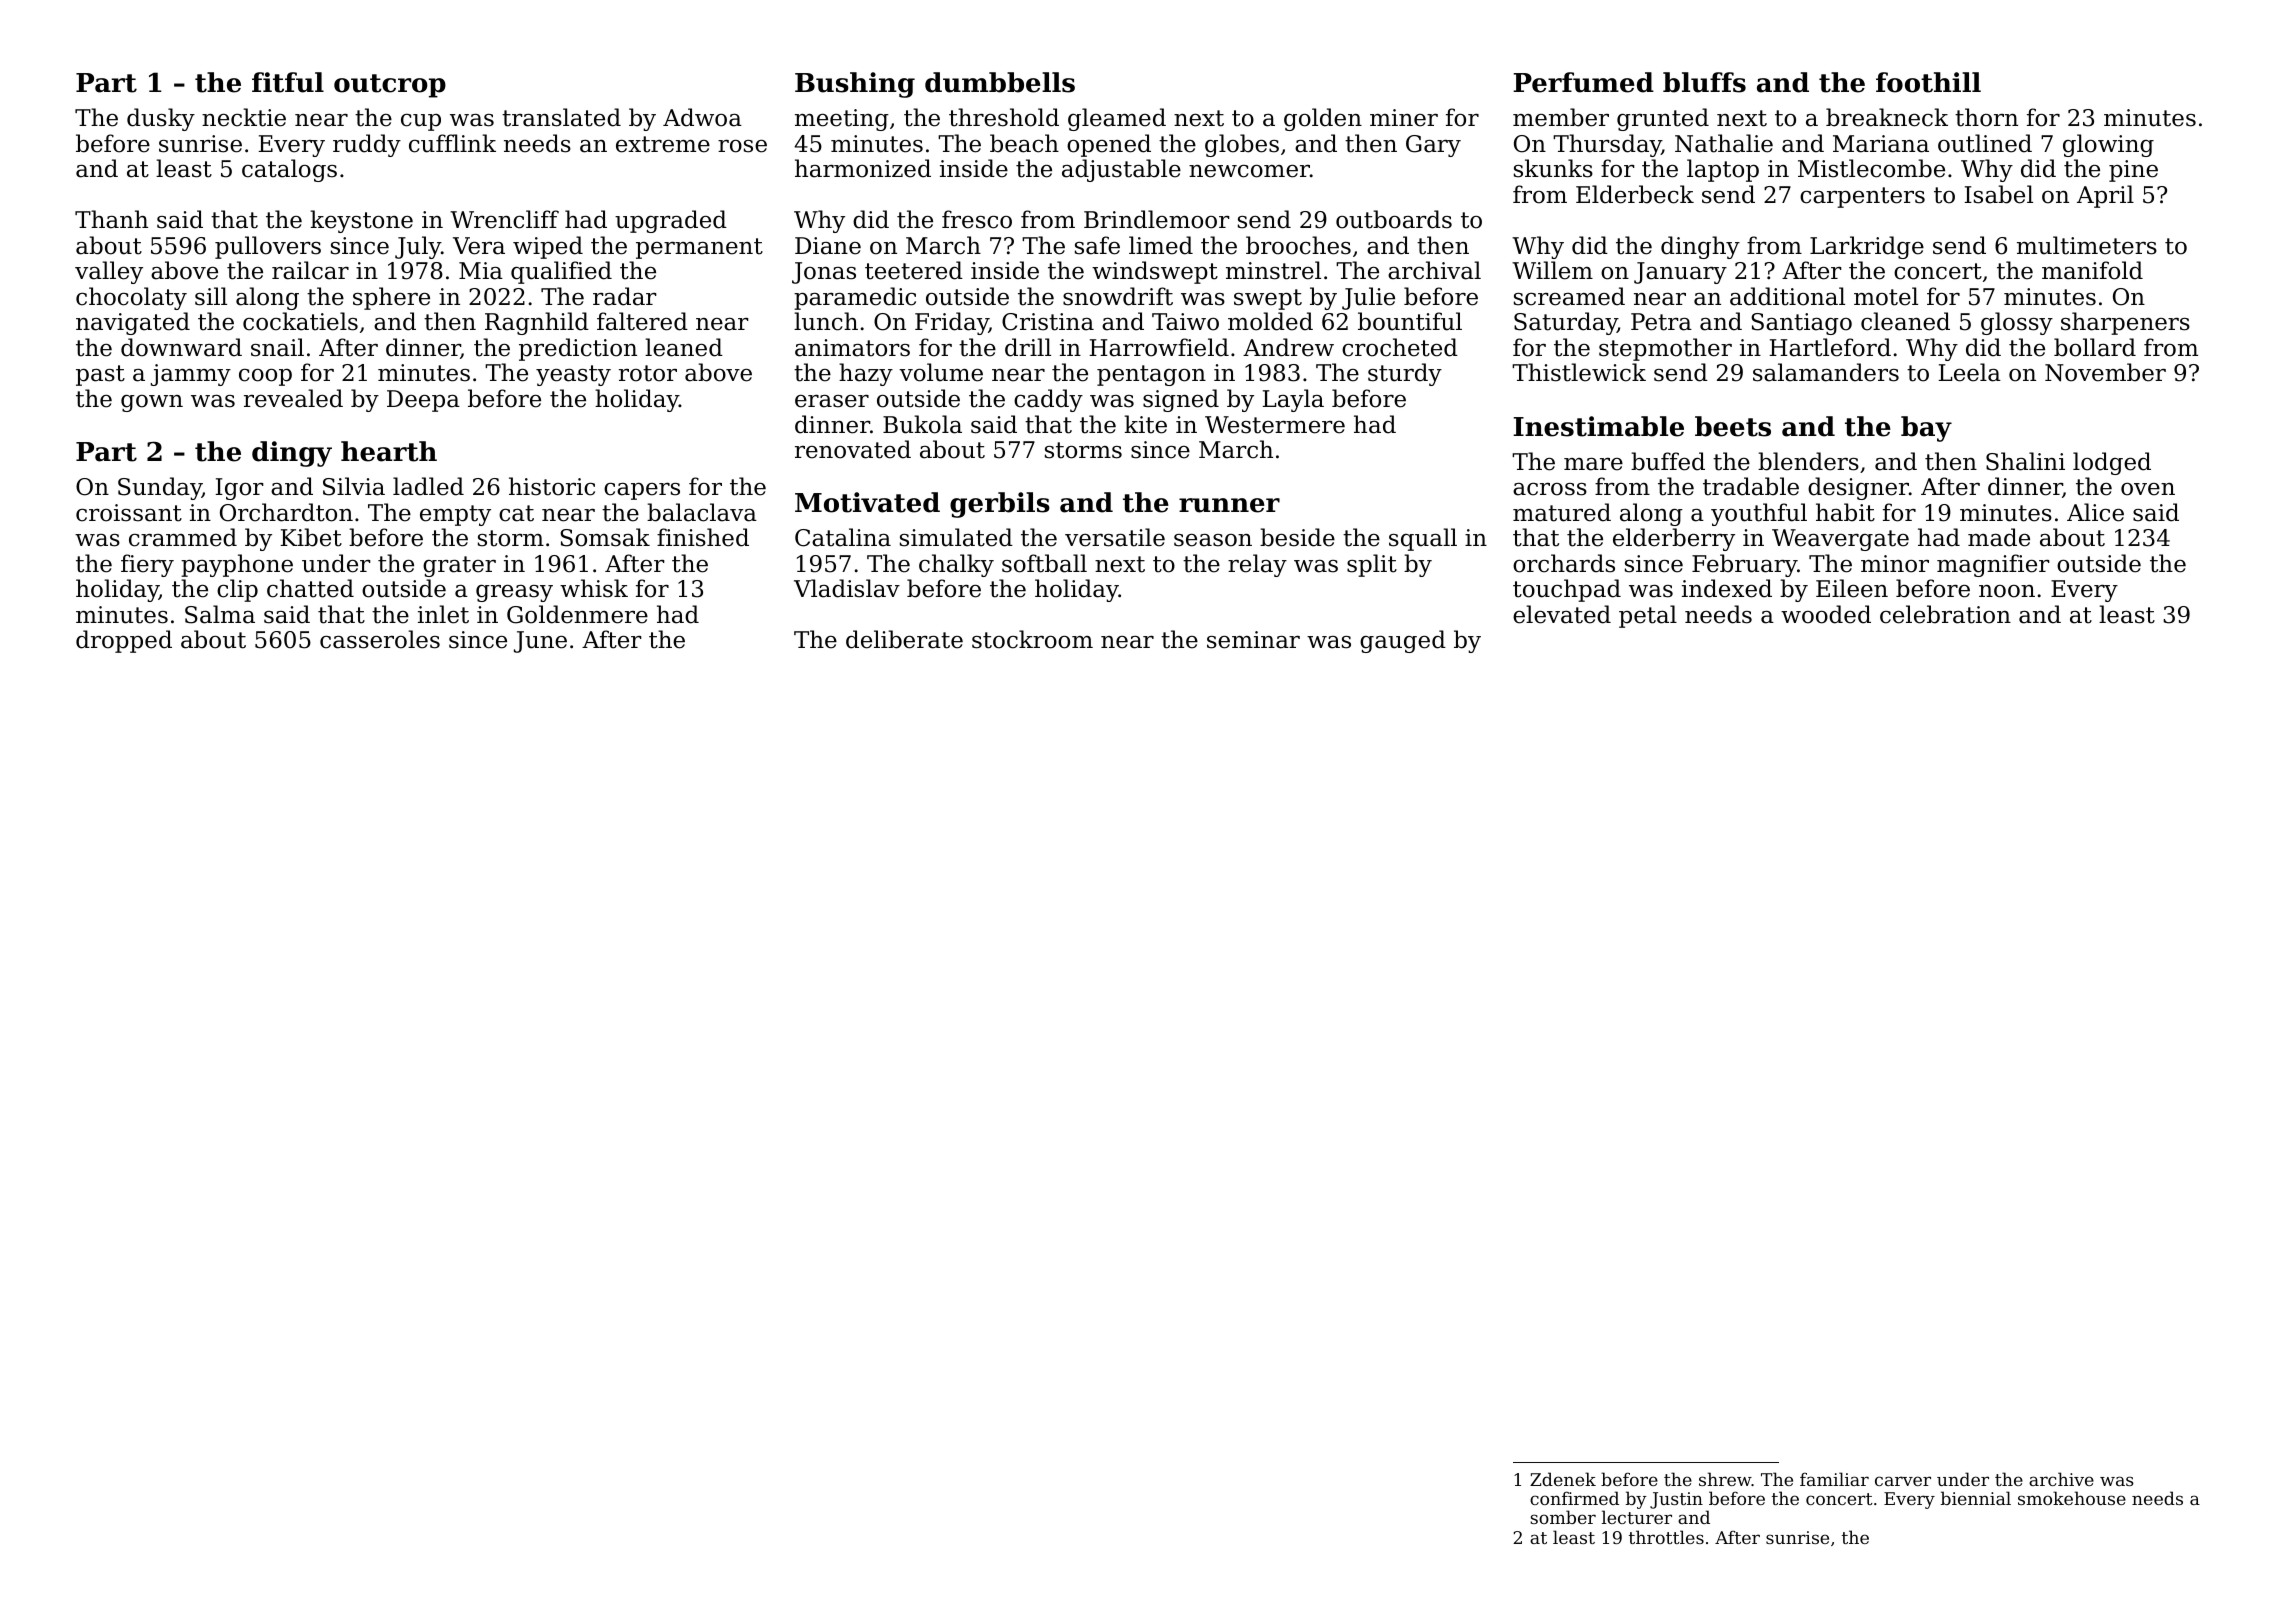 This image has height=1614, width=2282. I want to click on celebration, so click(1945, 614).
